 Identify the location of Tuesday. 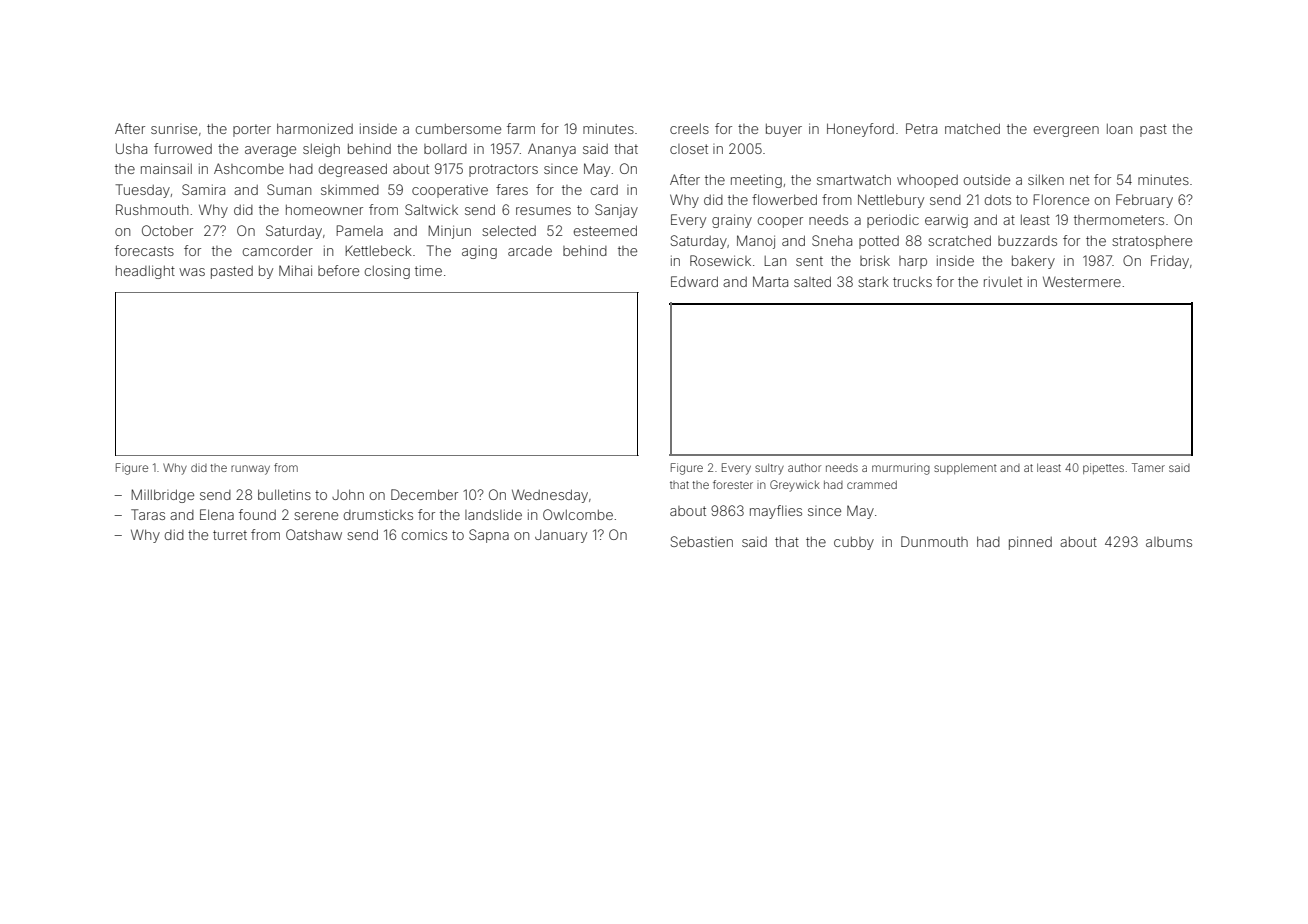
(142, 191).
